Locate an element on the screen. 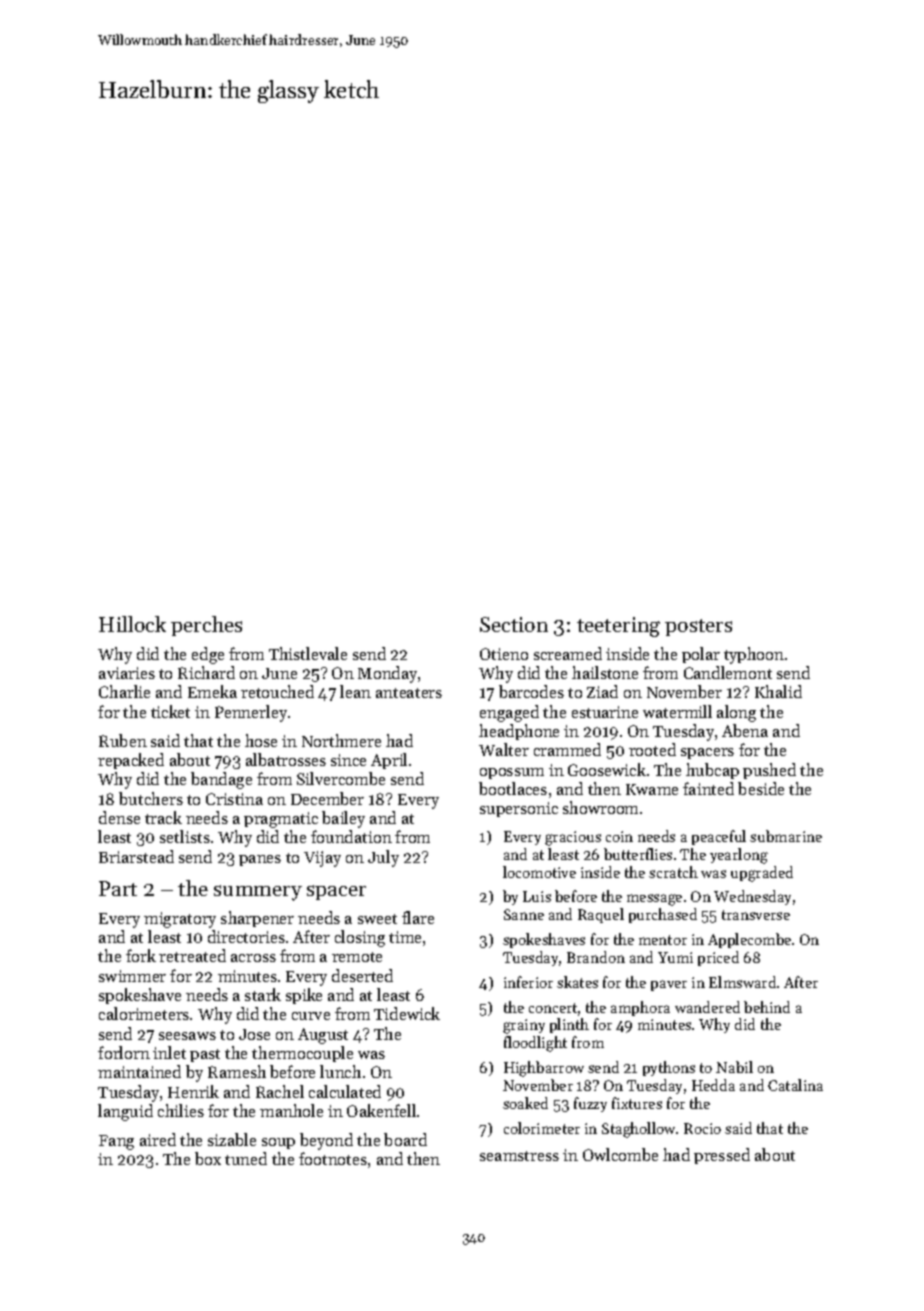 This screenshot has height=1311, width=924. Khalid is located at coordinates (778, 691).
